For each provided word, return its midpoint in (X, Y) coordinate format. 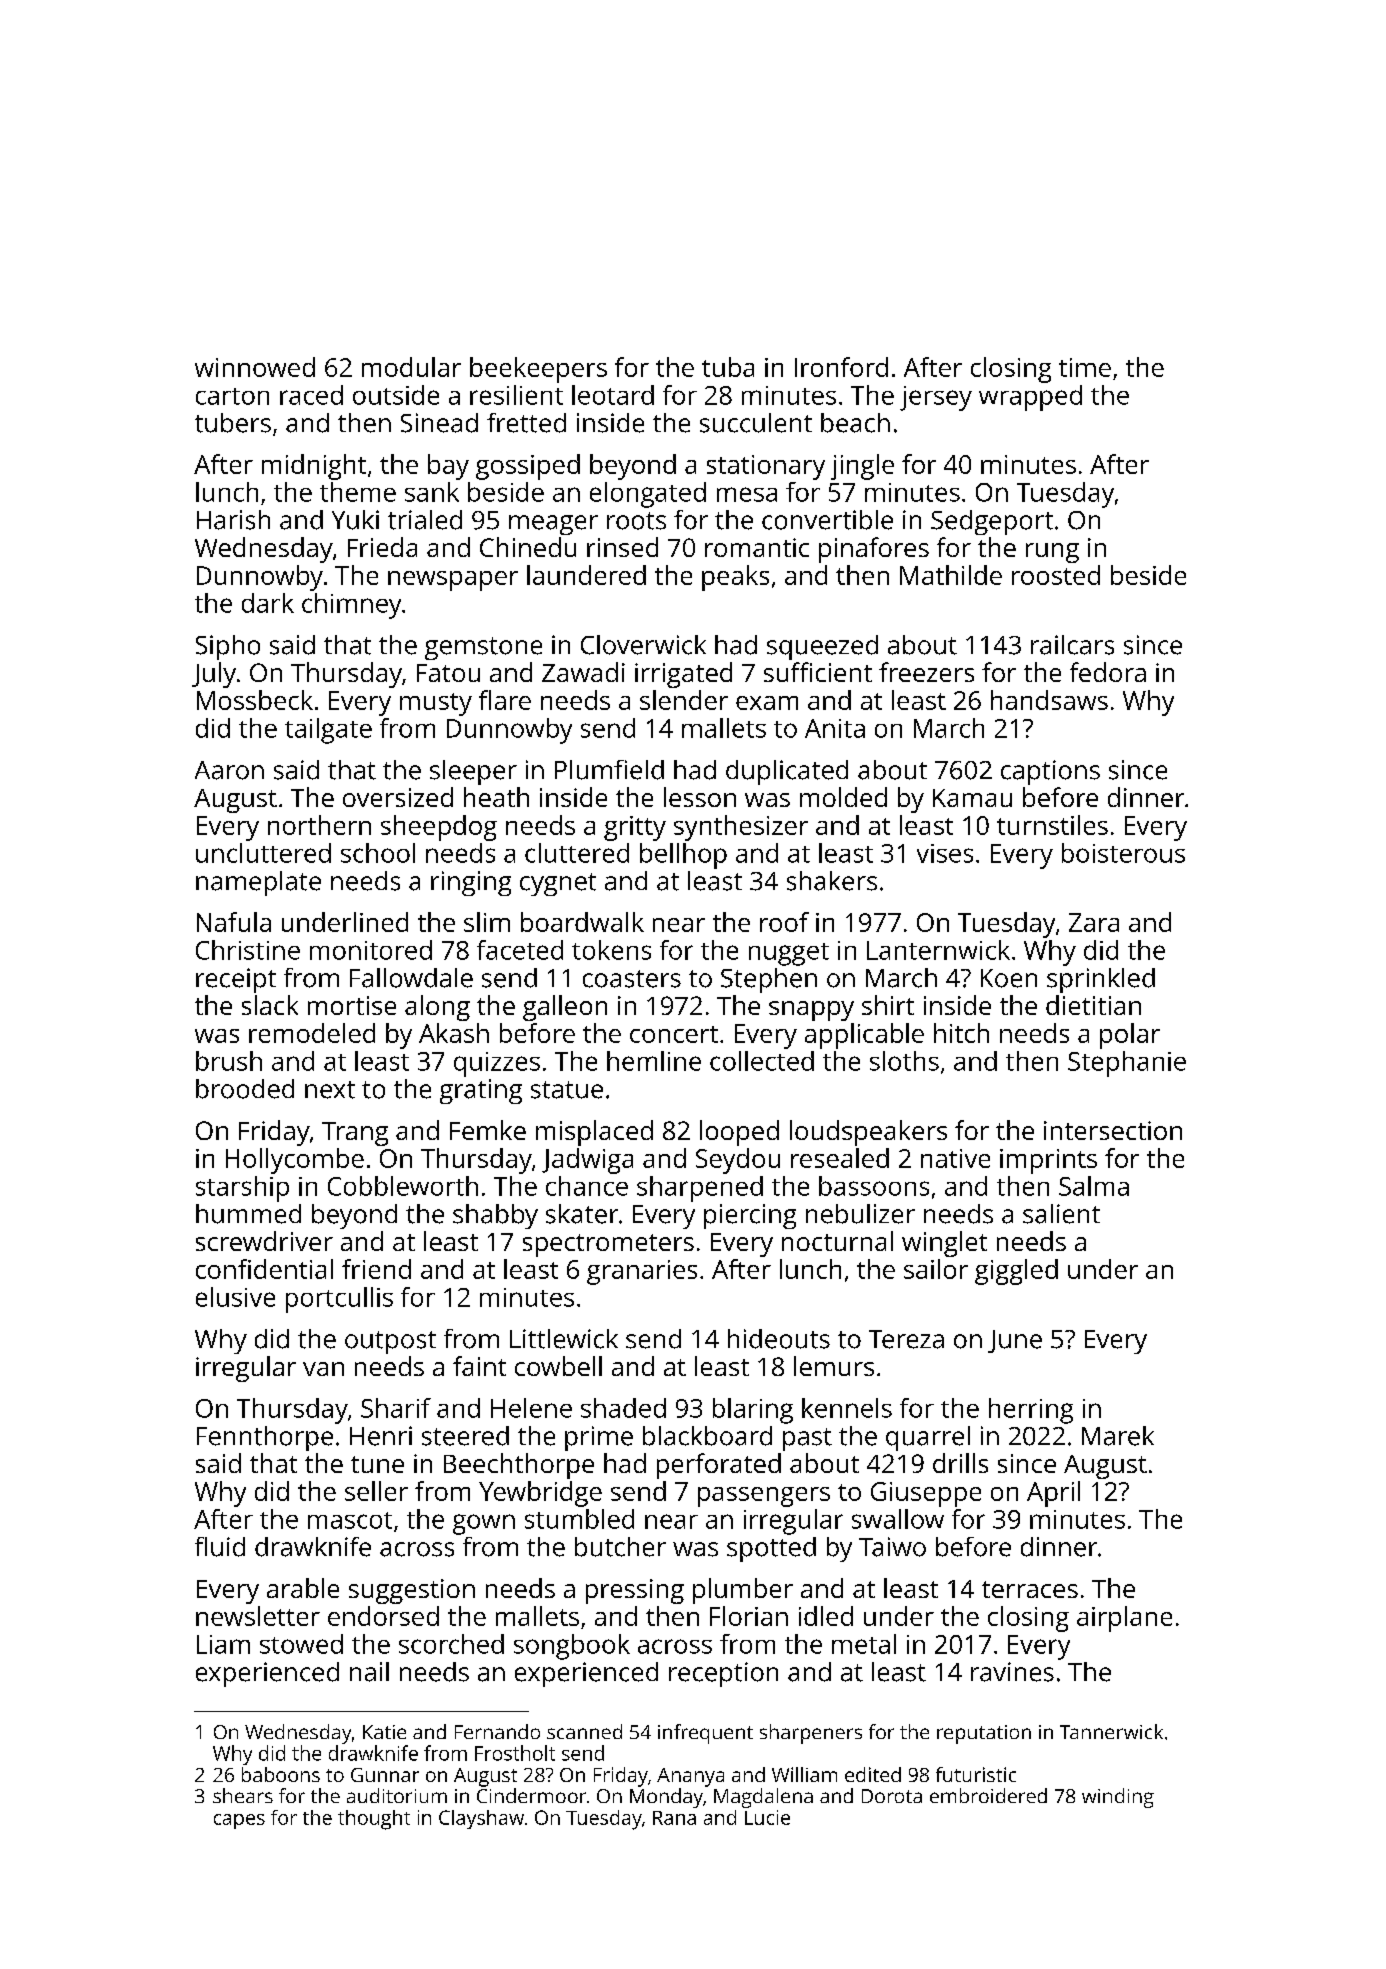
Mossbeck (255, 700)
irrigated (683, 675)
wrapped (1030, 398)
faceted (520, 950)
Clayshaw (481, 1819)
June (1015, 1341)
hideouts (779, 1339)
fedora (1108, 672)
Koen (1009, 978)
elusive (235, 1297)
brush (229, 1061)
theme (358, 492)
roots (636, 521)
